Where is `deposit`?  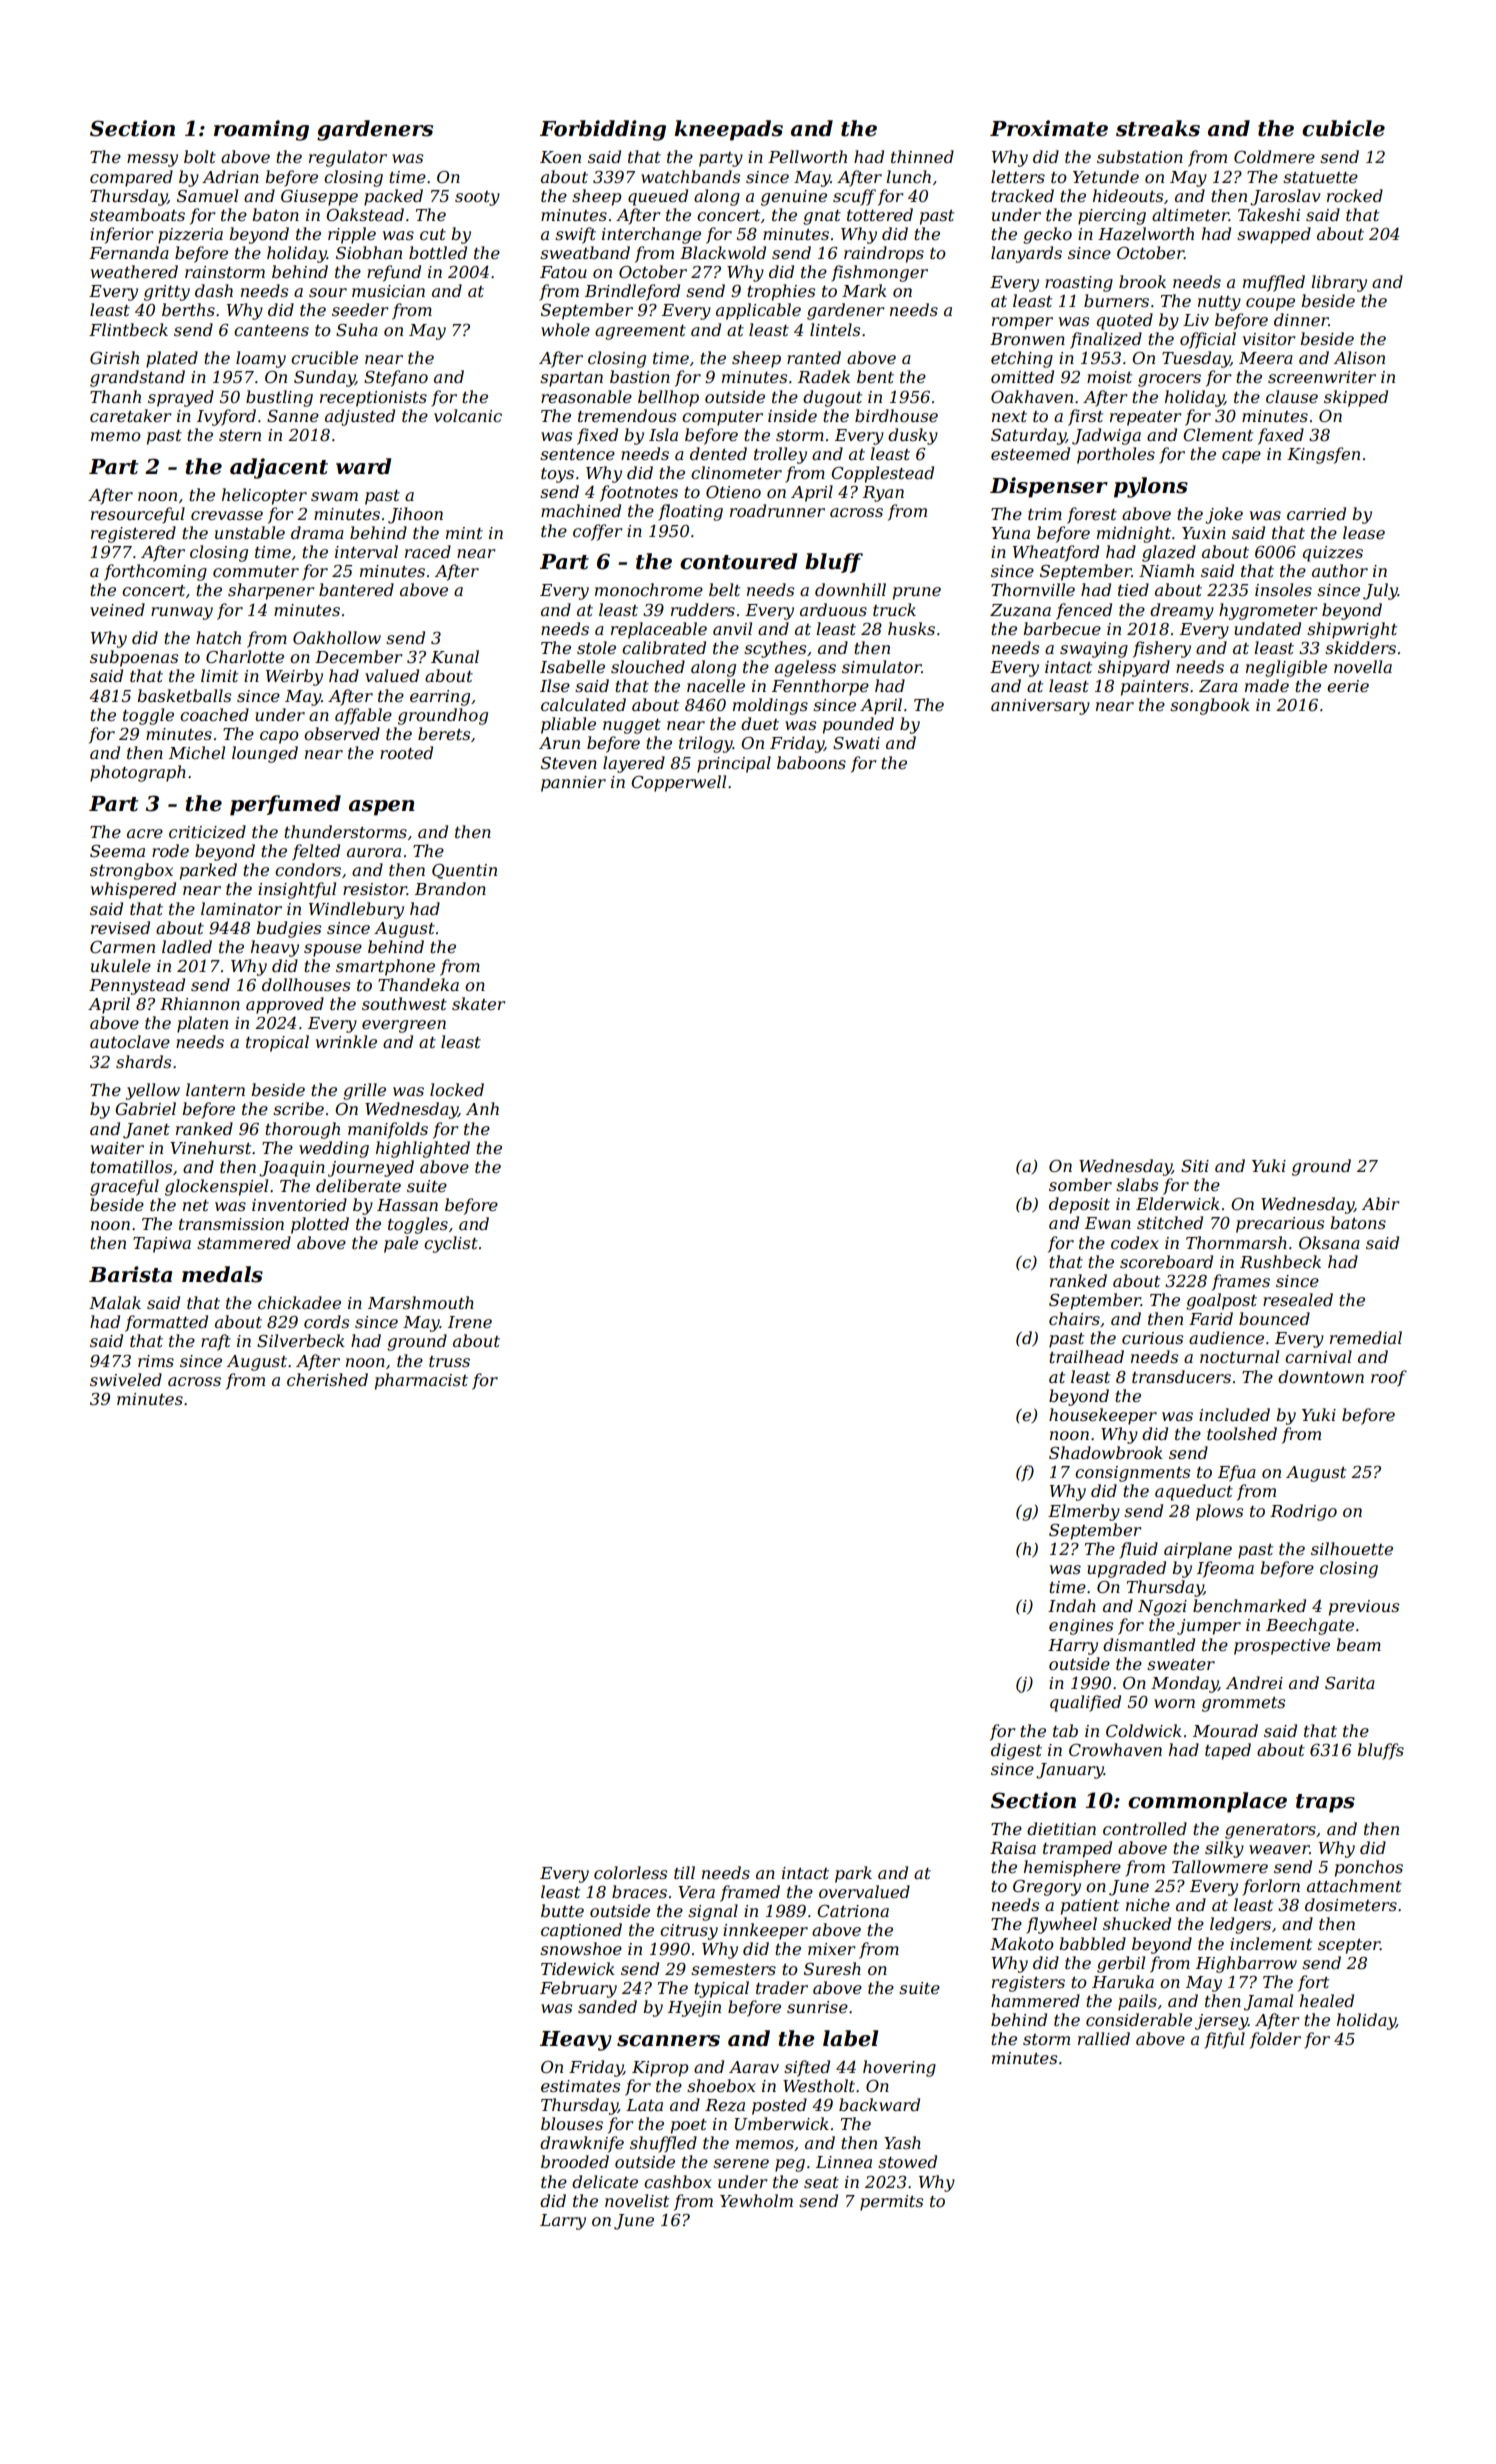 deposit is located at coordinates (1079, 1205).
